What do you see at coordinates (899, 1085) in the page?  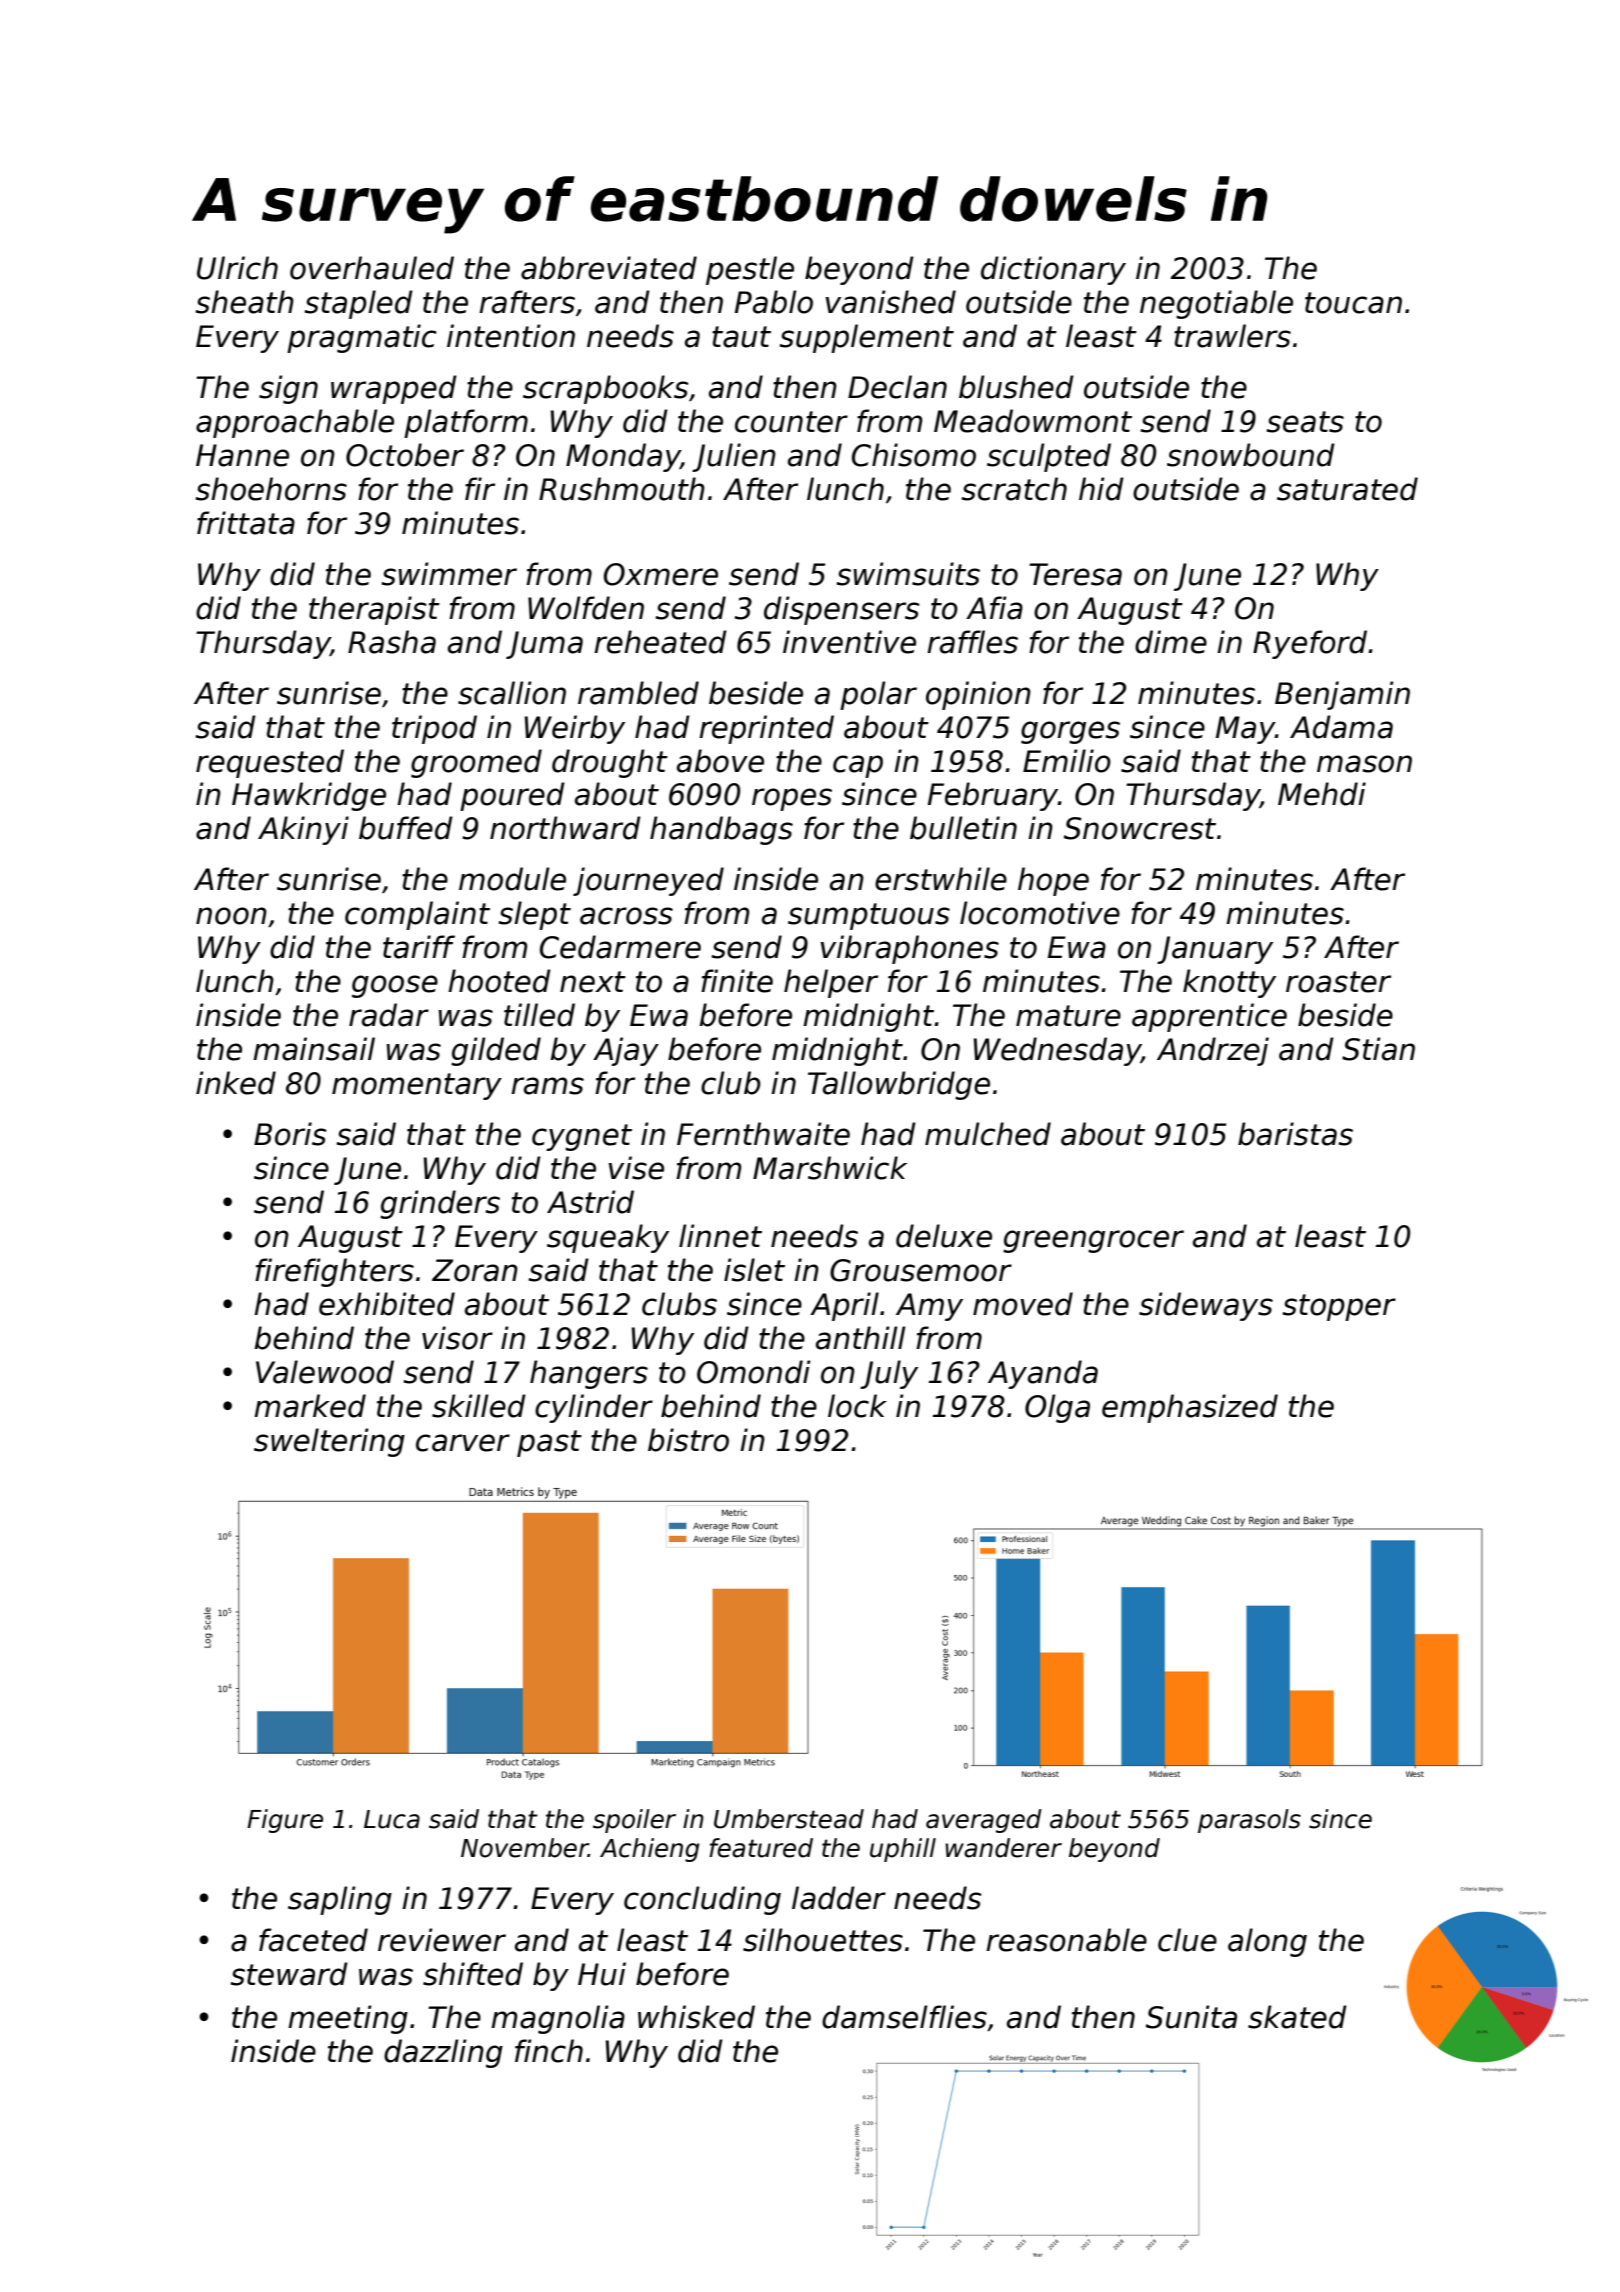 I see `Tallowbridge` at bounding box center [899, 1085].
